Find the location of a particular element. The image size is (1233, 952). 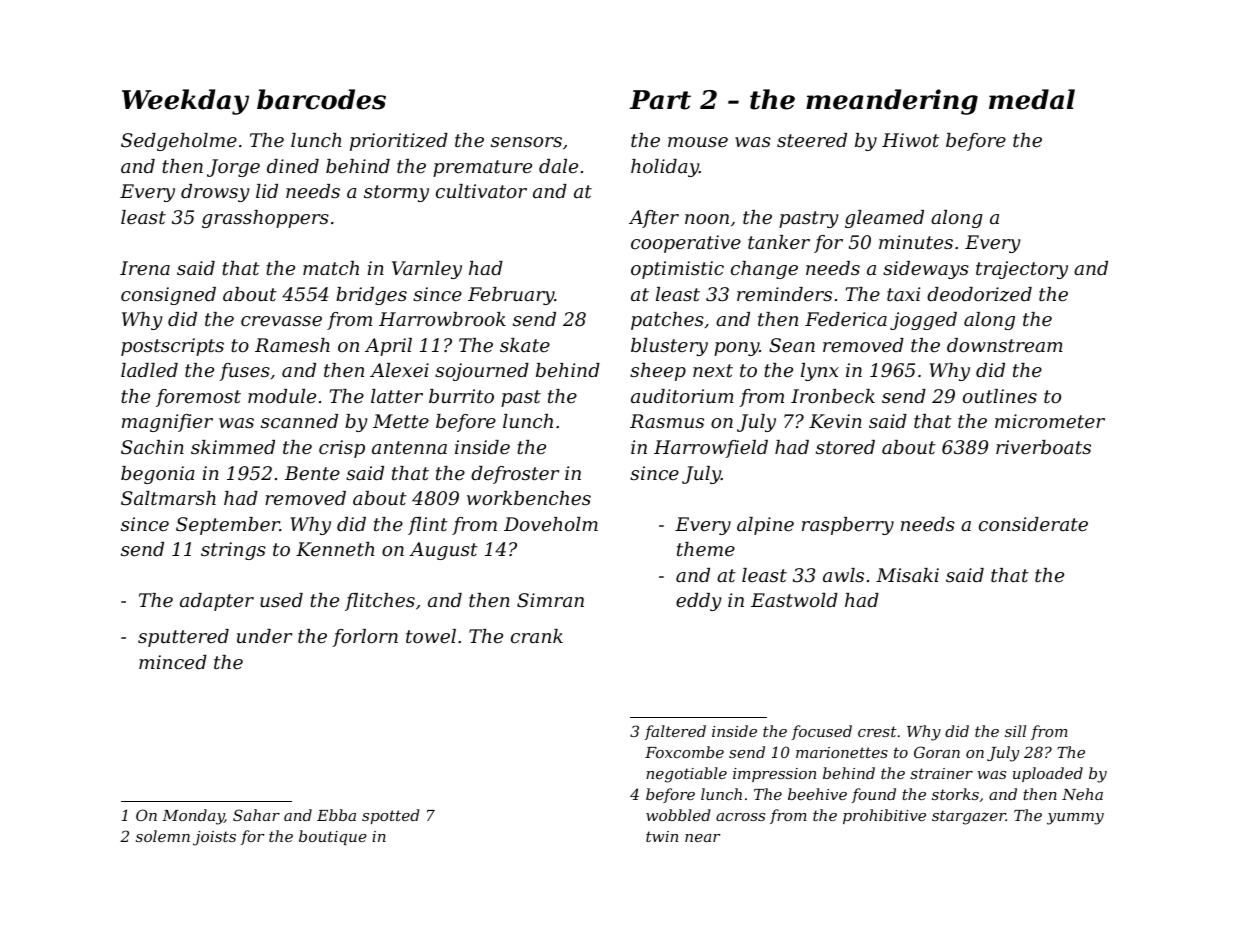

Irena is located at coordinates (145, 268).
